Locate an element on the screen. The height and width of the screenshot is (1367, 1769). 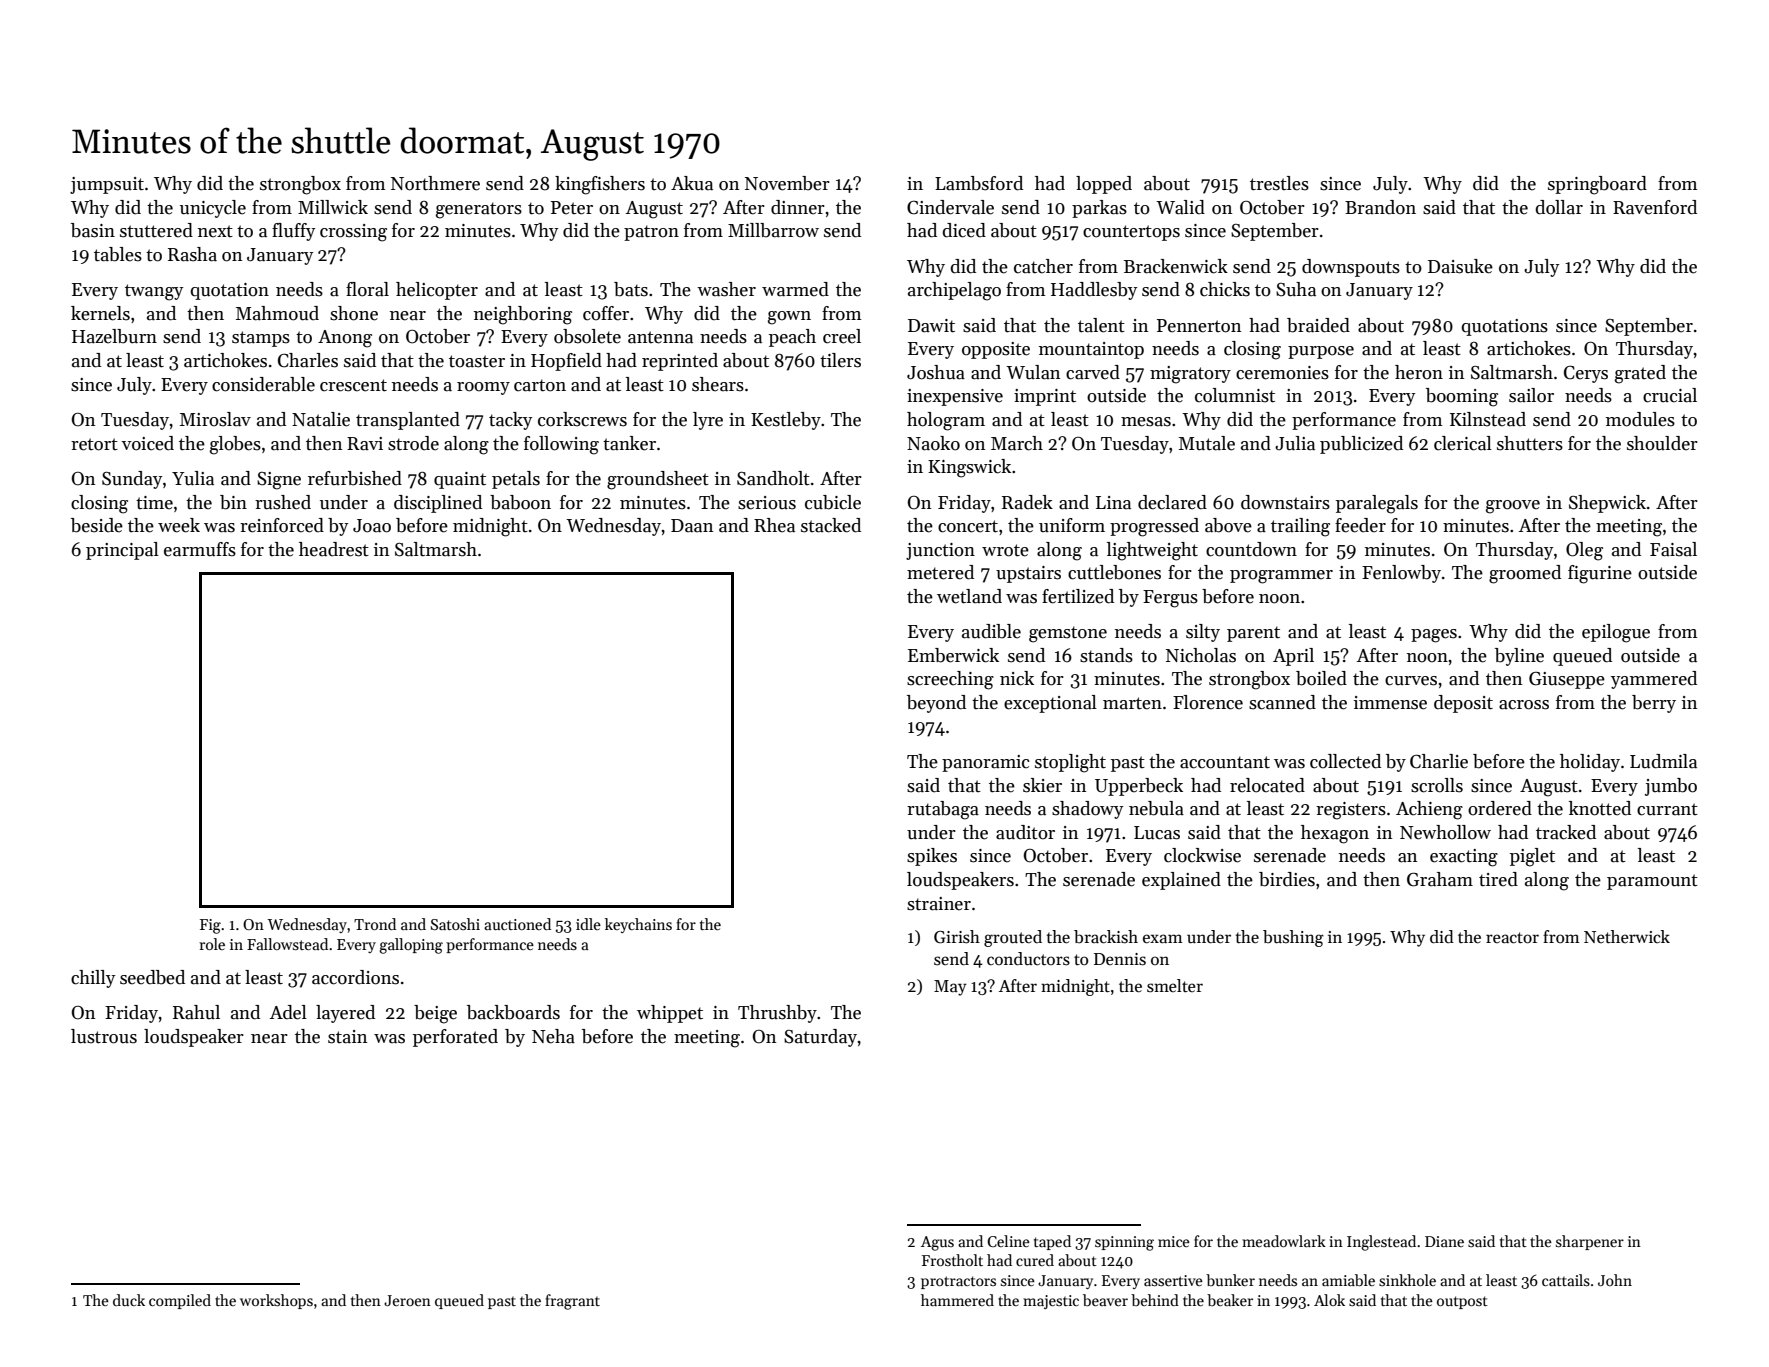
heron is located at coordinates (1419, 372).
